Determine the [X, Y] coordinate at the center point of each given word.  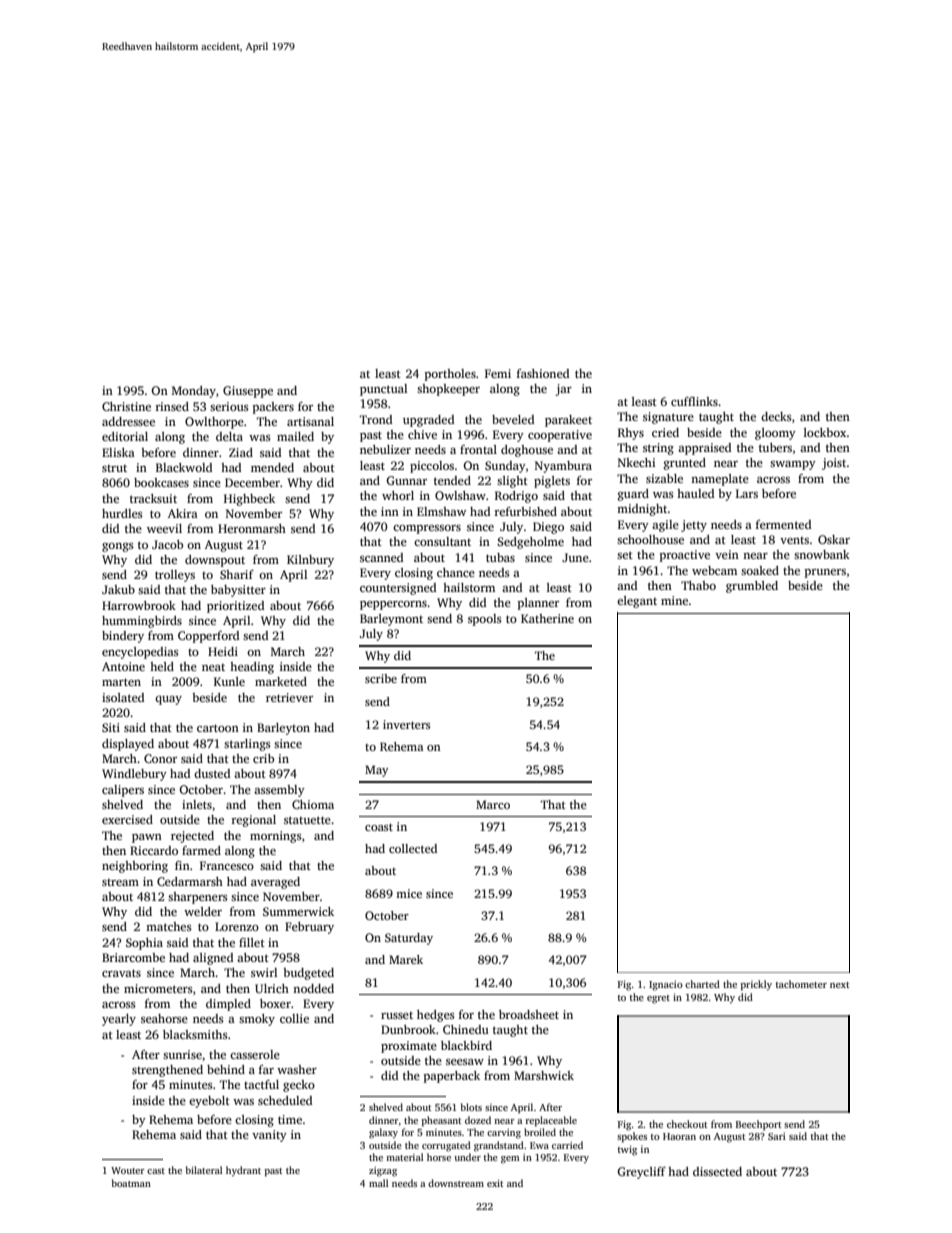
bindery [123, 637]
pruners [825, 573]
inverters [406, 724]
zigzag [383, 1172]
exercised [127, 819]
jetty [694, 526]
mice [409, 893]
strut [114, 468]
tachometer [801, 984]
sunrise [182, 1054]
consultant [442, 541]
